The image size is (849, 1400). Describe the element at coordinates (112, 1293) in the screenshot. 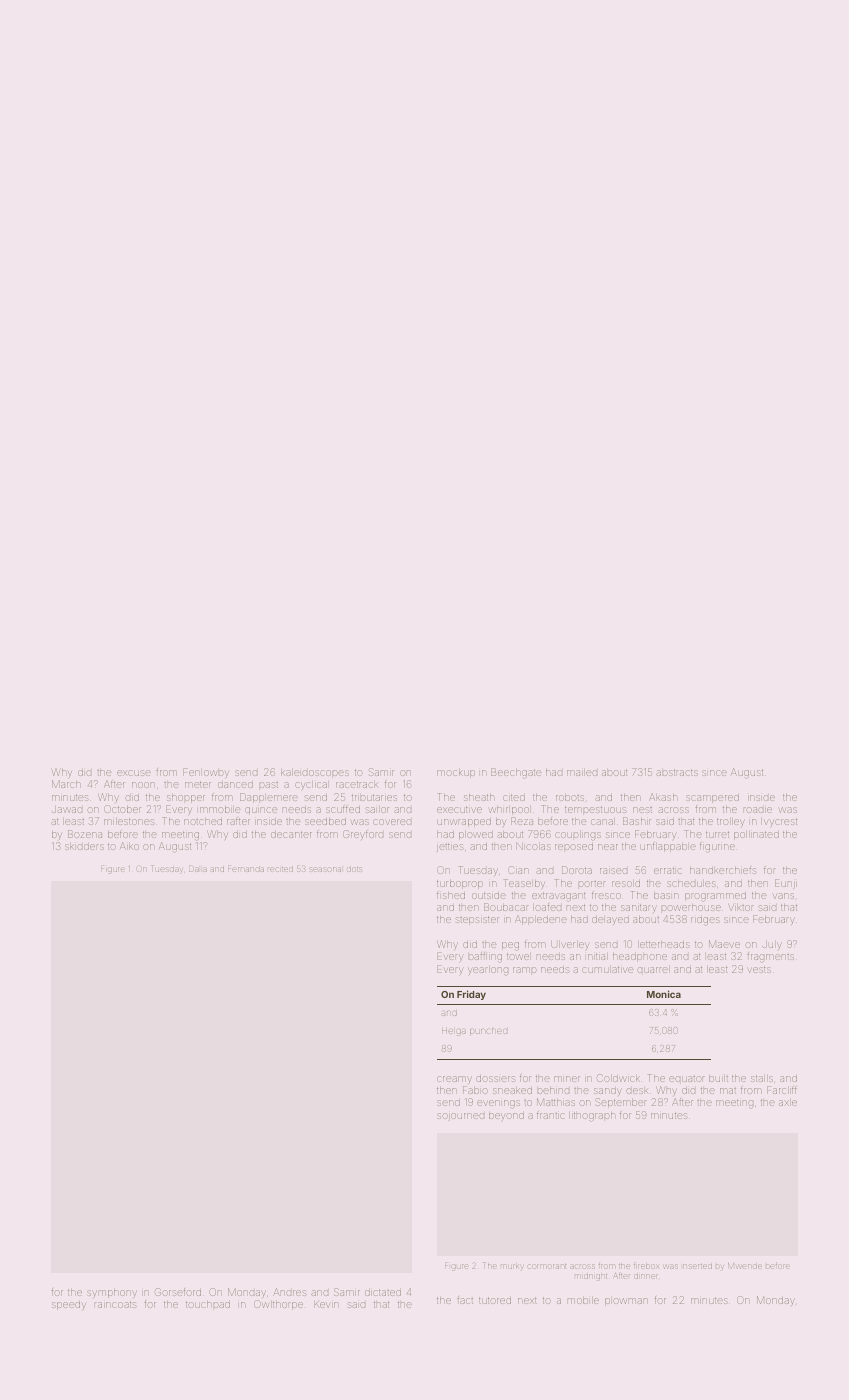

I see `symphony` at that location.
